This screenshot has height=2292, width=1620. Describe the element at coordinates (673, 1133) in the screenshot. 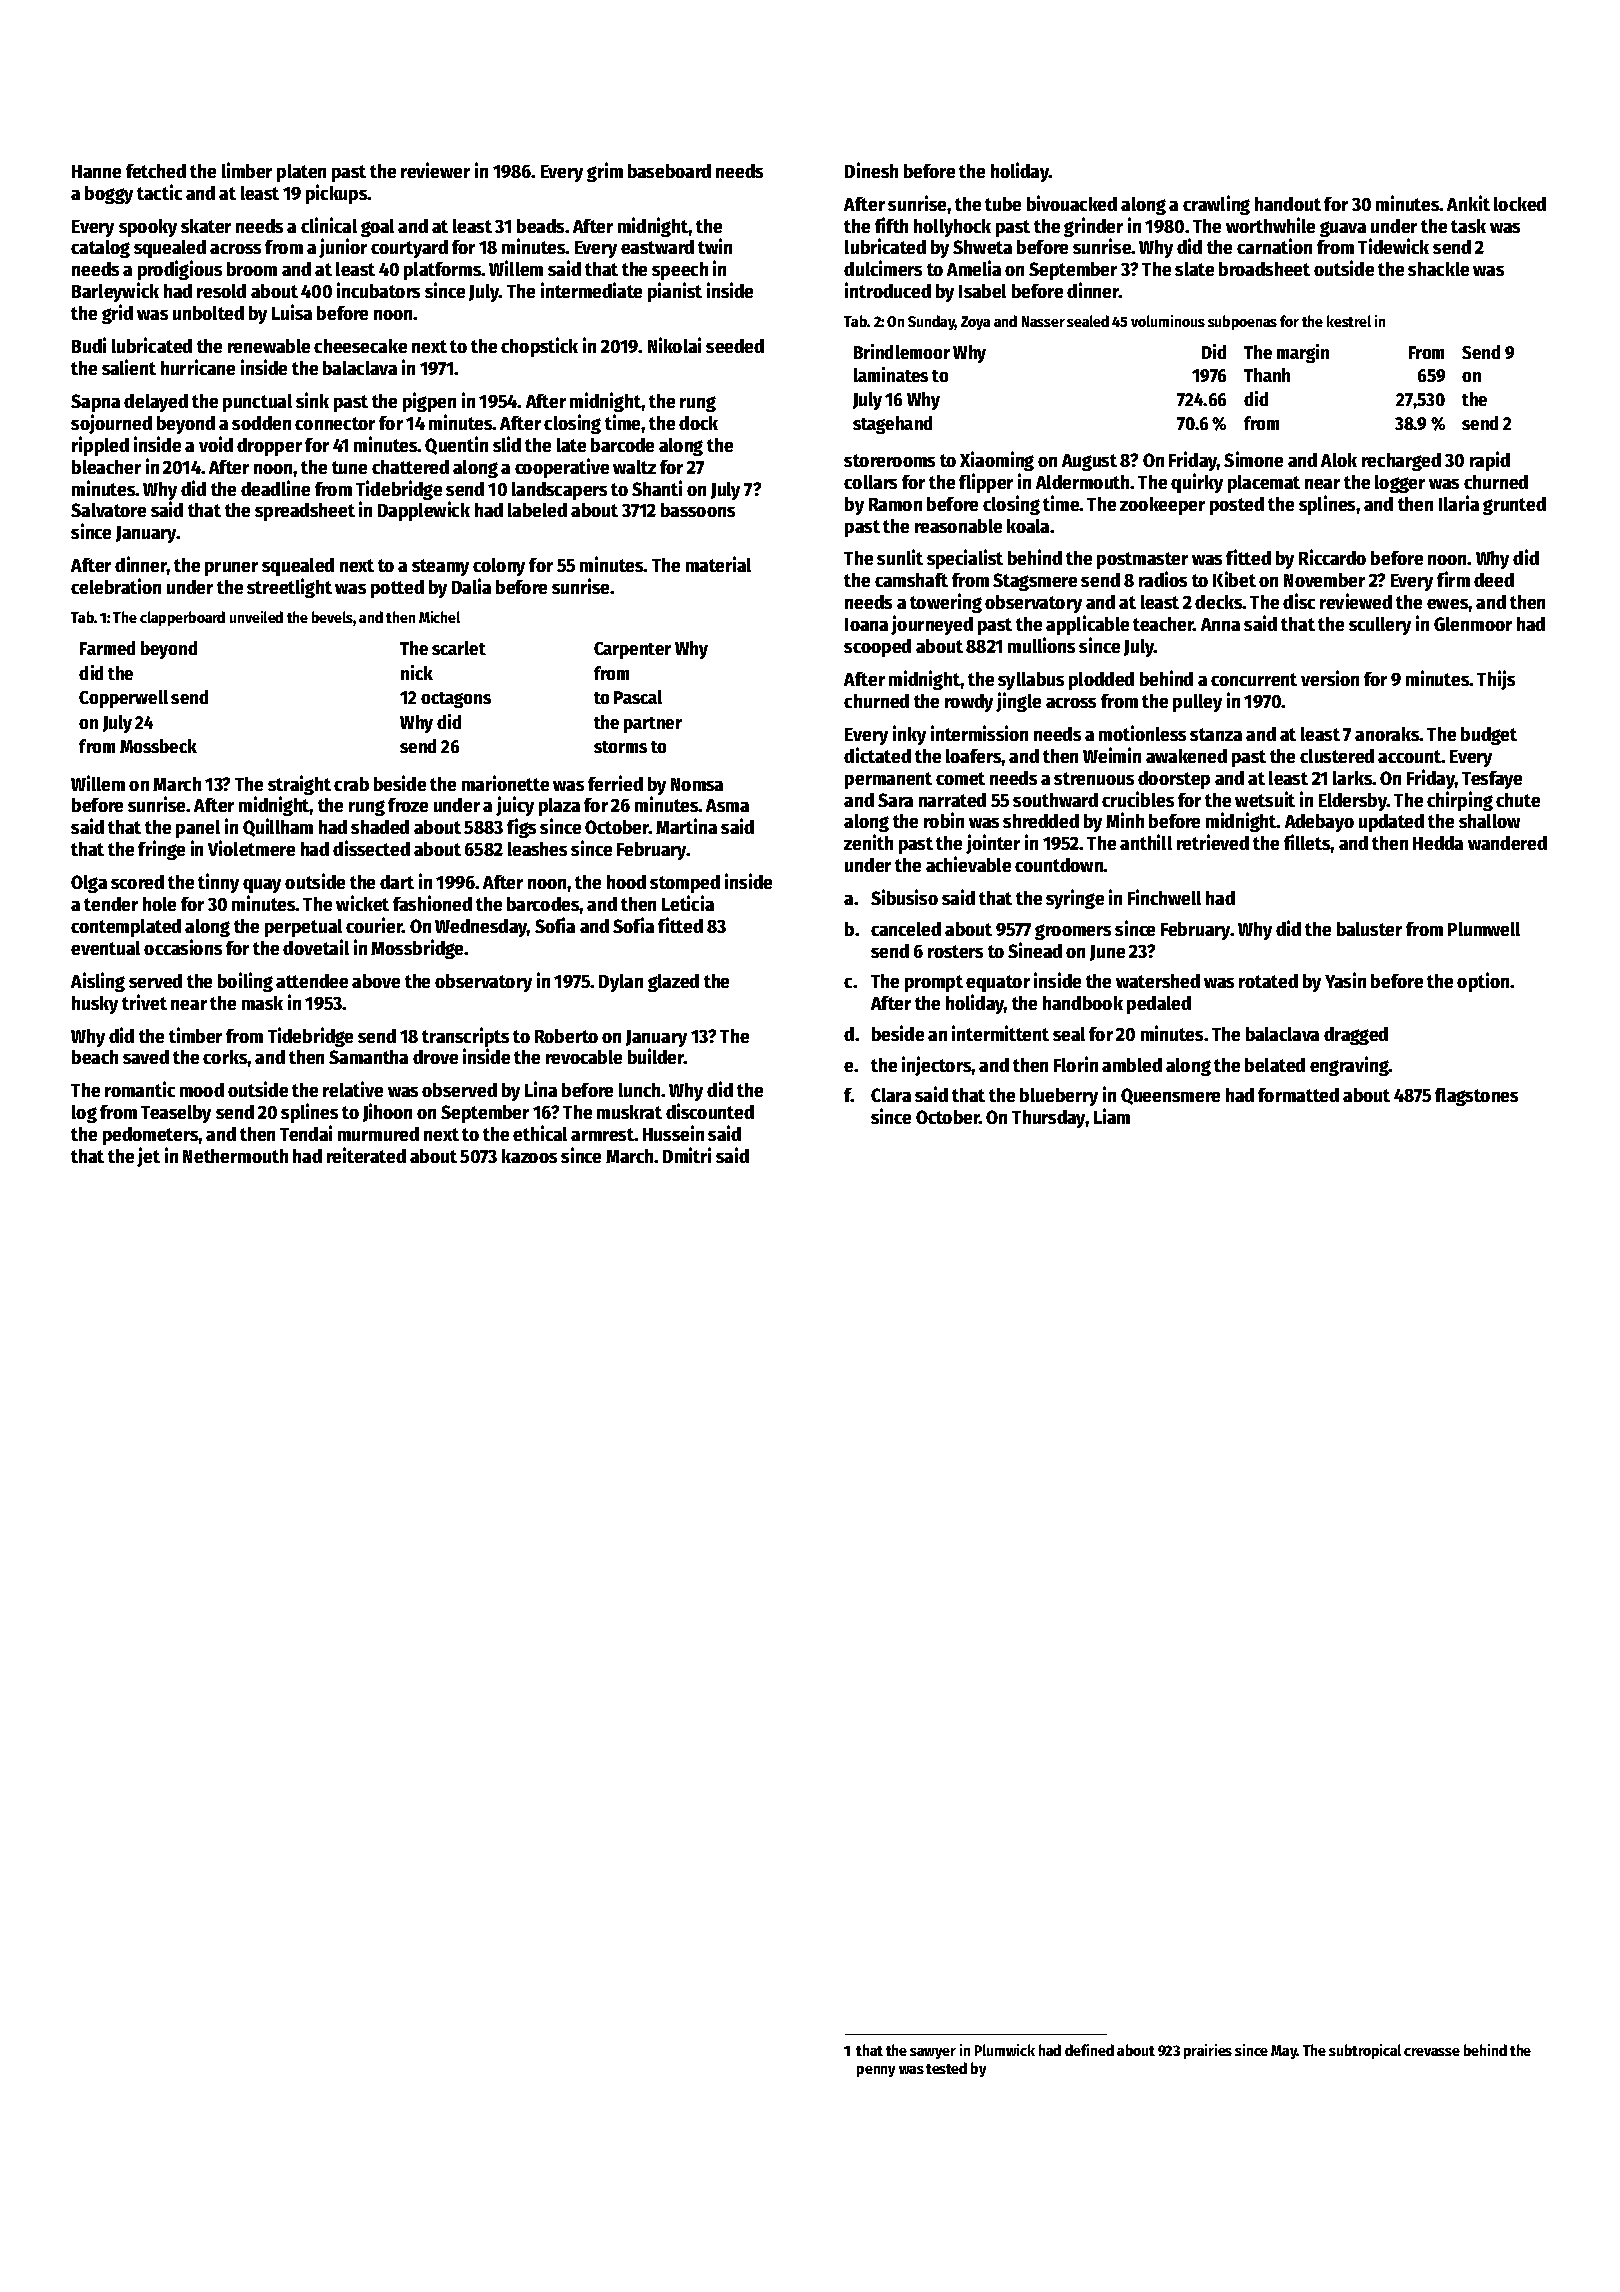

I see `Hussein` at that location.
